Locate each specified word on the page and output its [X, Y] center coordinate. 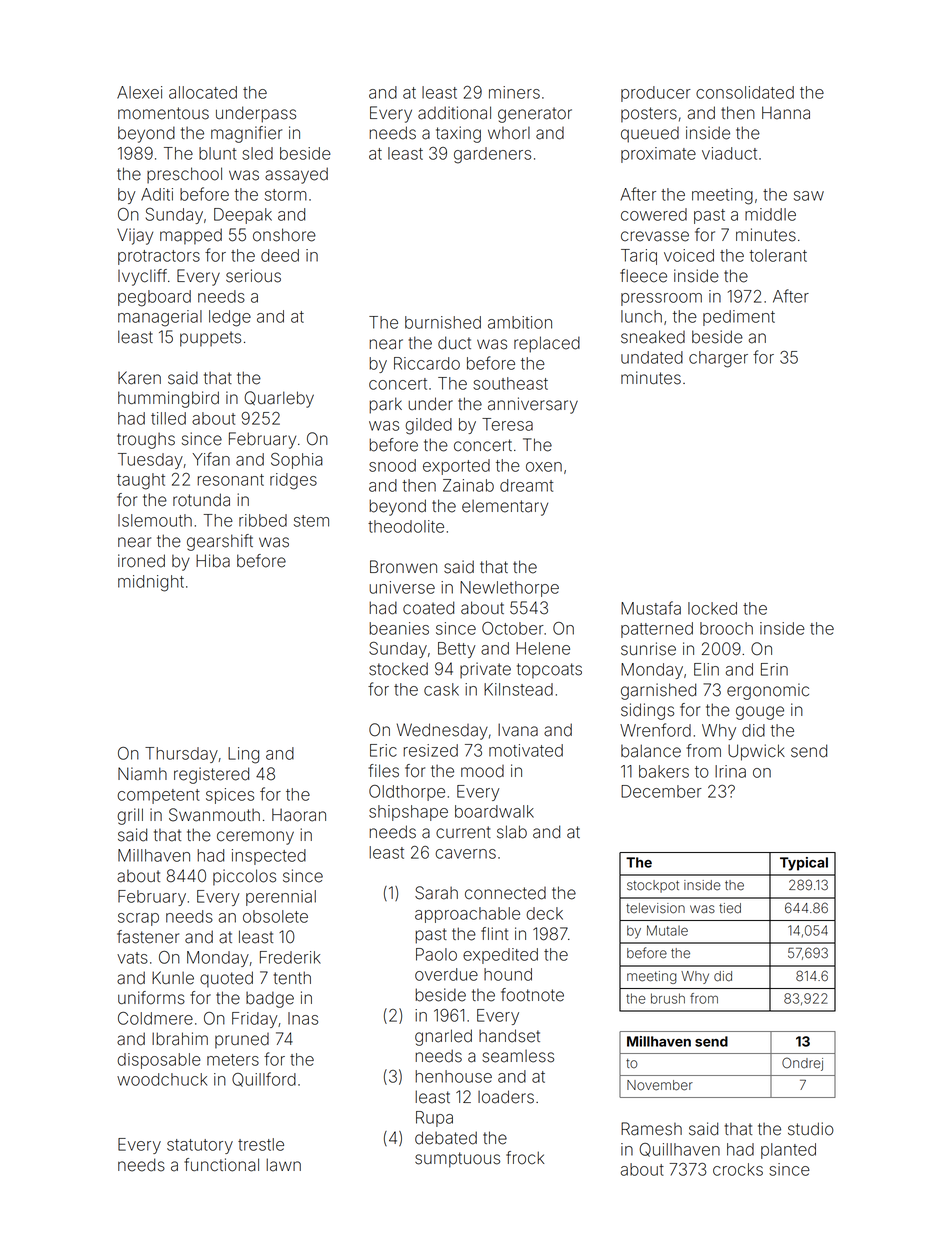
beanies [399, 628]
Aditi [157, 194]
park [385, 405]
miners [514, 92]
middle [770, 214]
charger [718, 359]
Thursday [181, 755]
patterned [657, 630]
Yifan [211, 459]
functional [221, 1165]
